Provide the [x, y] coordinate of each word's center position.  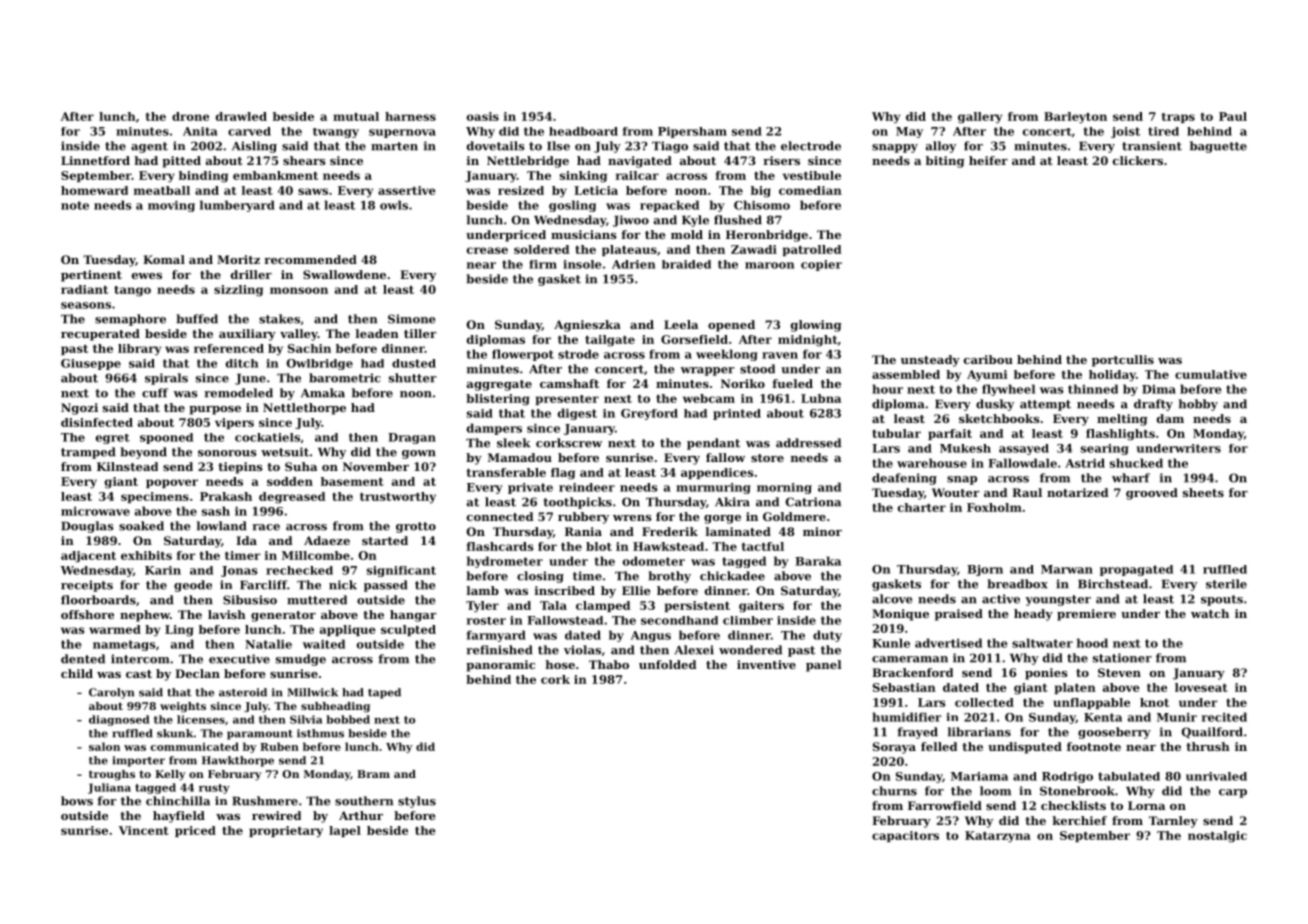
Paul [1233, 116]
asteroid [243, 692]
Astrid [1085, 463]
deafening [904, 479]
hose [560, 664]
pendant [713, 444]
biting [945, 162]
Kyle [695, 221]
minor [822, 531]
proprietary [286, 832]
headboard [583, 131]
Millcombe [316, 555]
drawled [241, 116]
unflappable [1091, 703]
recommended [310, 259]
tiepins [240, 468]
